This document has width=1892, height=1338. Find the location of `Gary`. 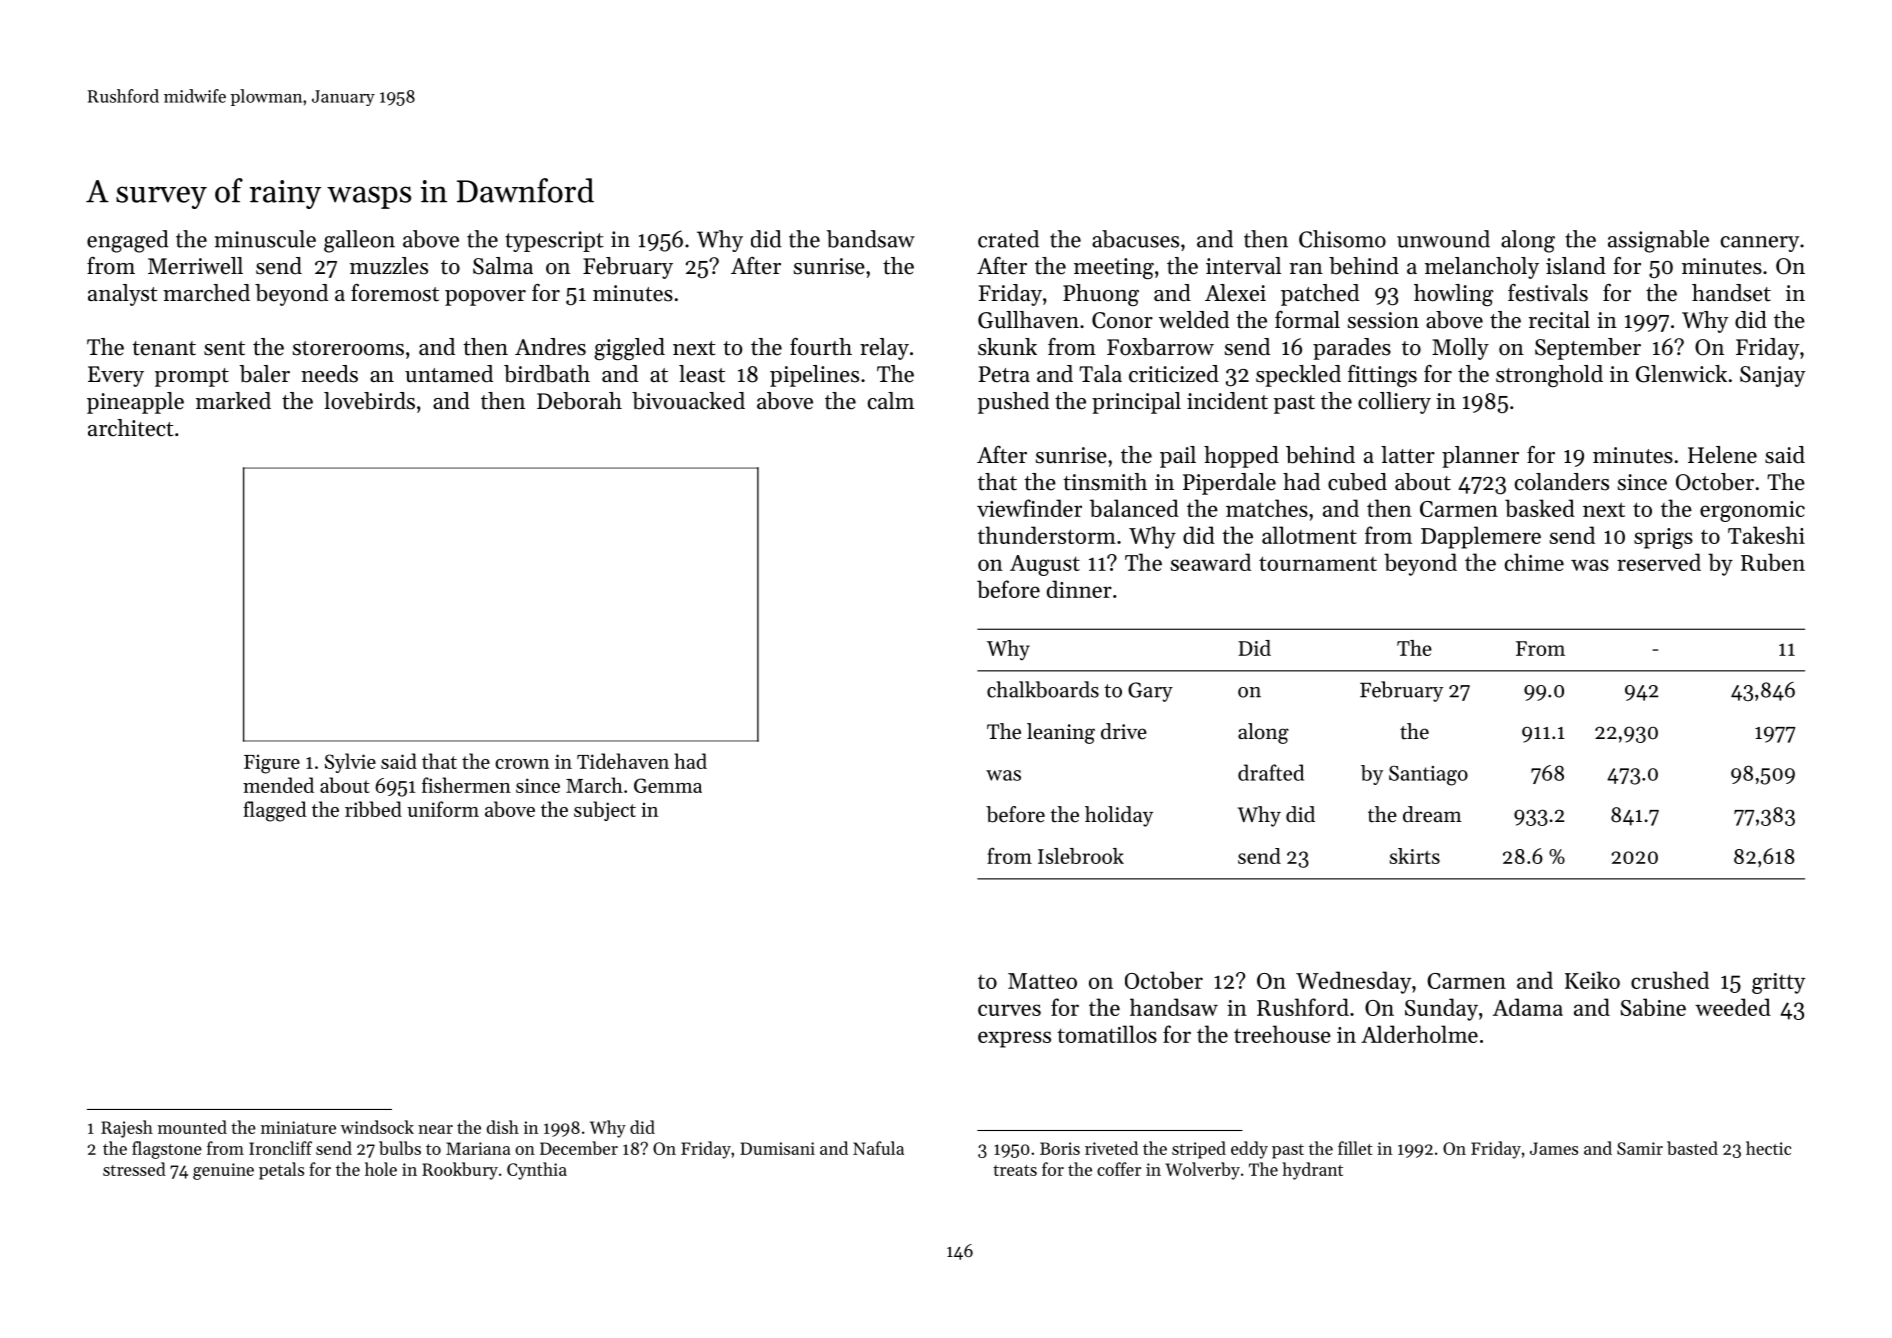

Gary is located at coordinates (1150, 692).
